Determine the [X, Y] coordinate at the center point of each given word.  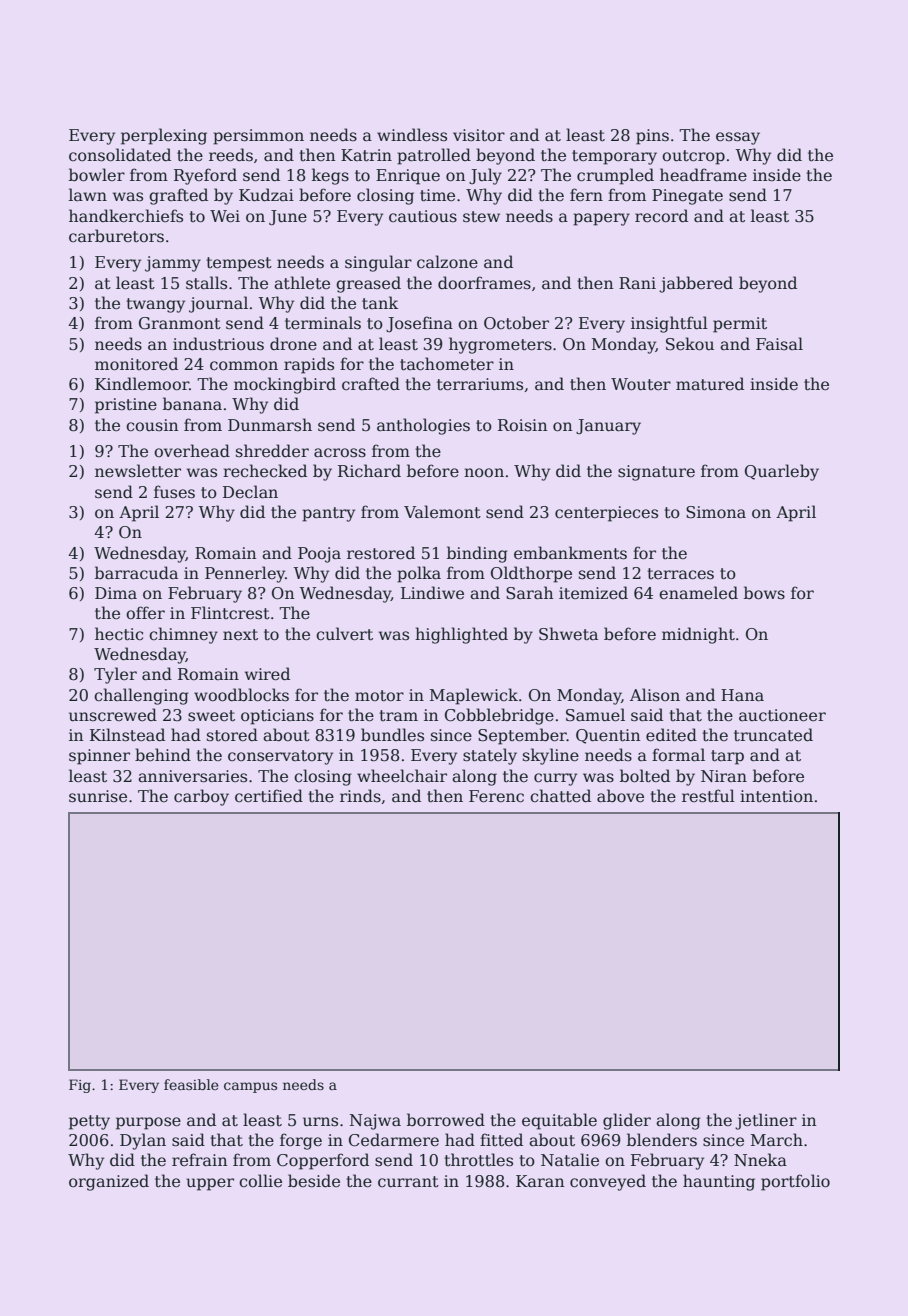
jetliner [766, 1121]
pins [652, 137]
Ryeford [205, 176]
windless [412, 135]
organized [109, 1182]
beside [314, 1180]
